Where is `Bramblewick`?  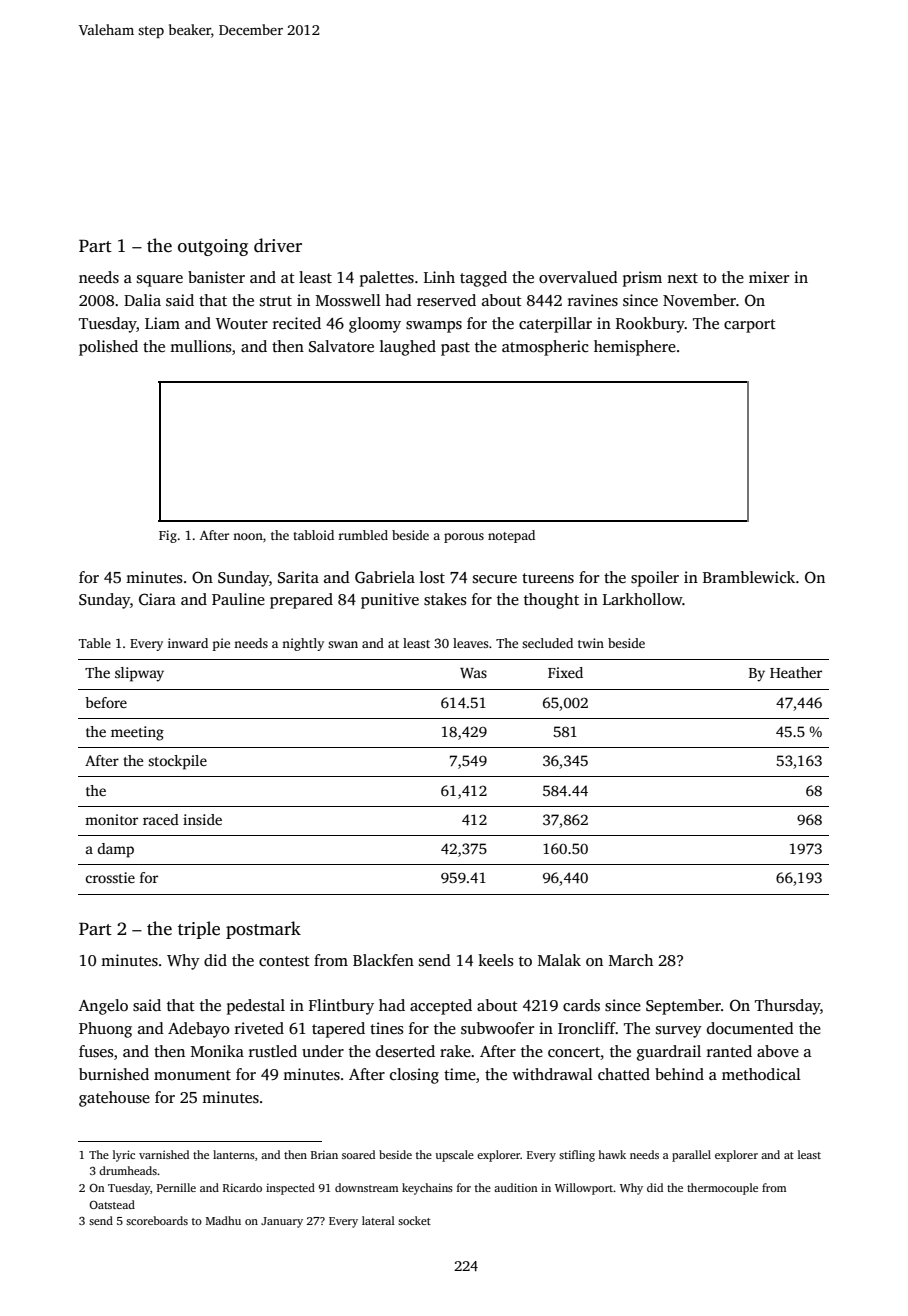 Bramblewick is located at coordinates (749, 577).
